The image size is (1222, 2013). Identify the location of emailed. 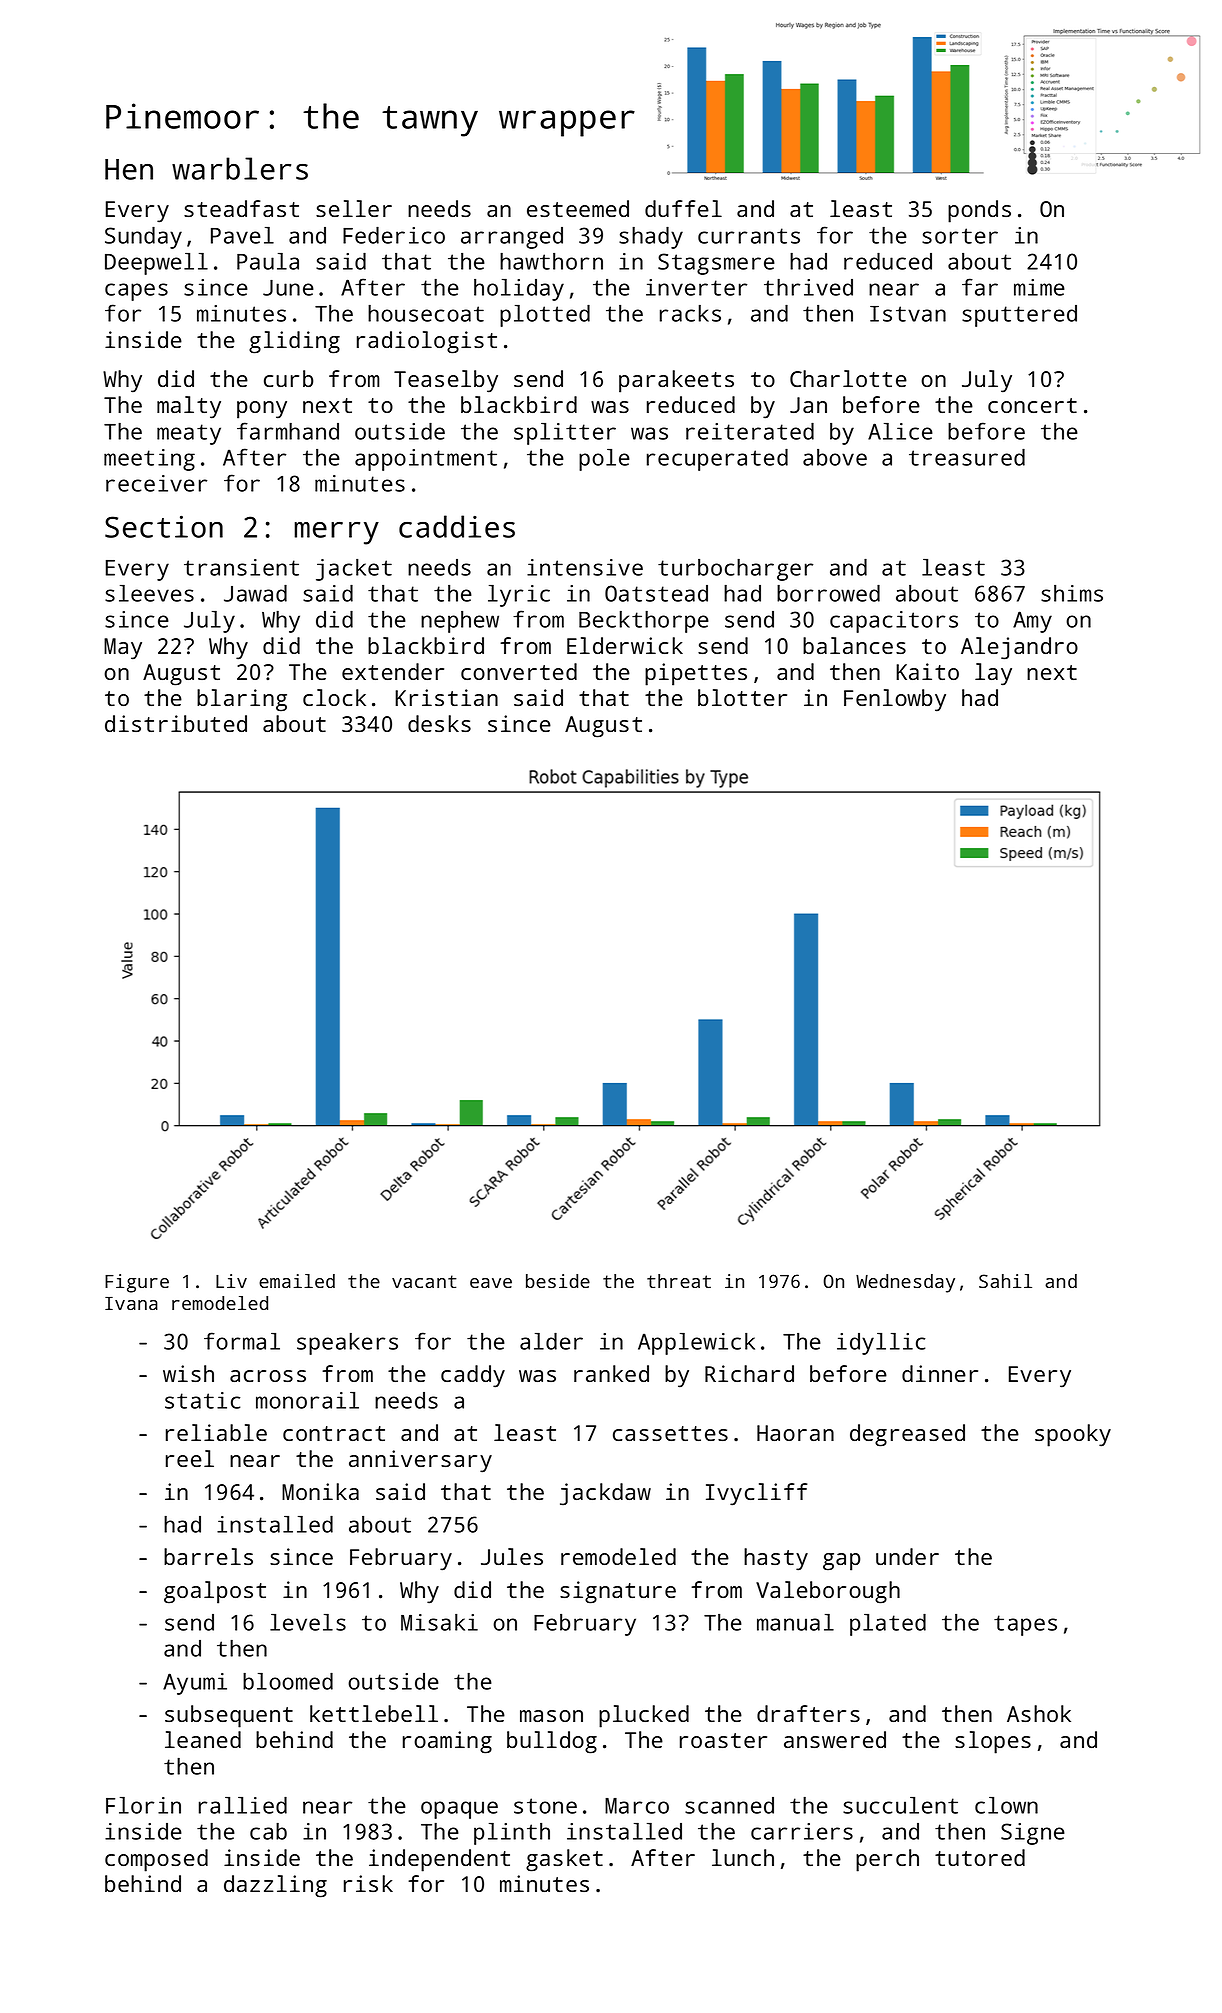
(297, 1281).
